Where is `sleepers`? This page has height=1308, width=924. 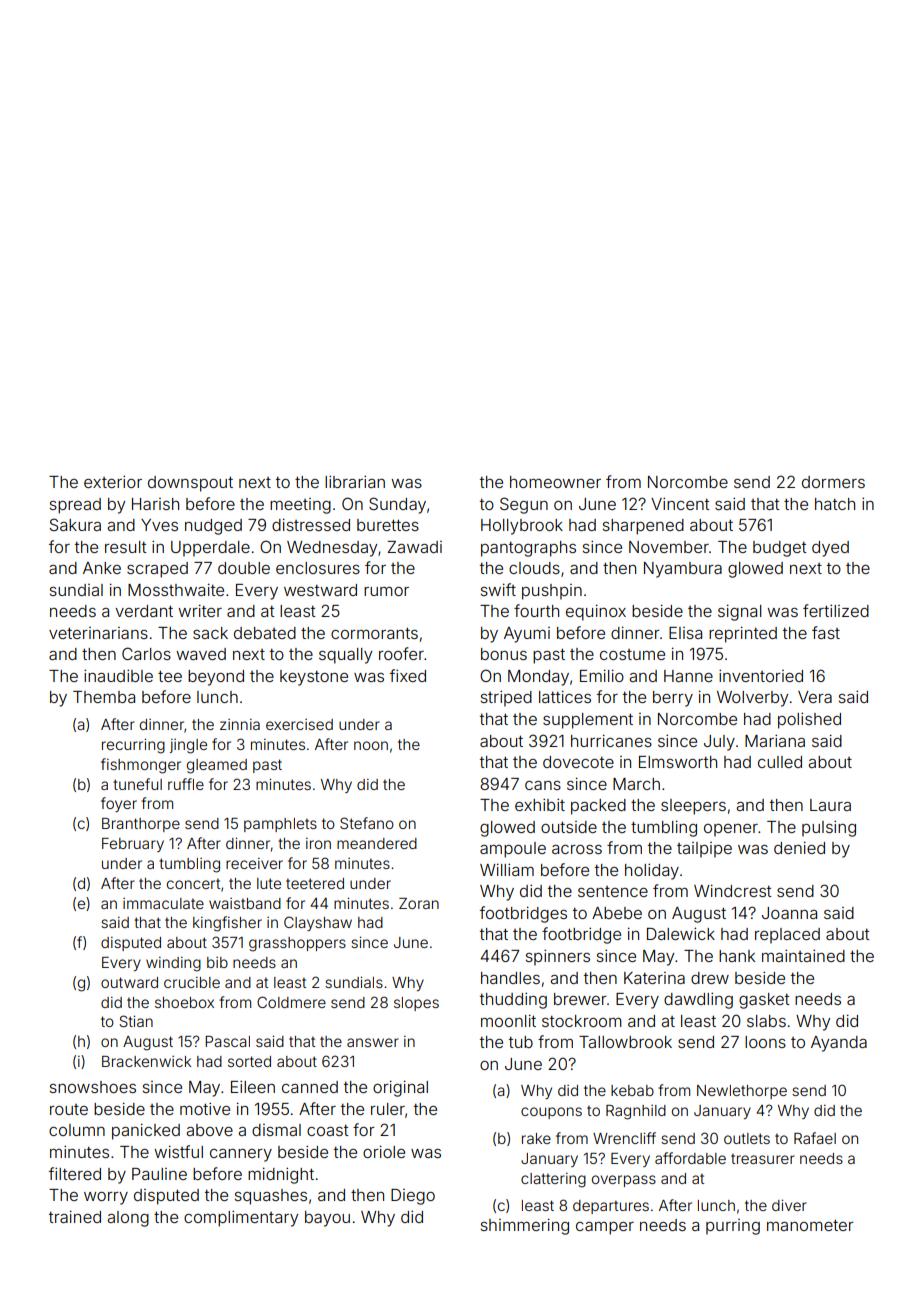
sleepers is located at coordinates (693, 807).
